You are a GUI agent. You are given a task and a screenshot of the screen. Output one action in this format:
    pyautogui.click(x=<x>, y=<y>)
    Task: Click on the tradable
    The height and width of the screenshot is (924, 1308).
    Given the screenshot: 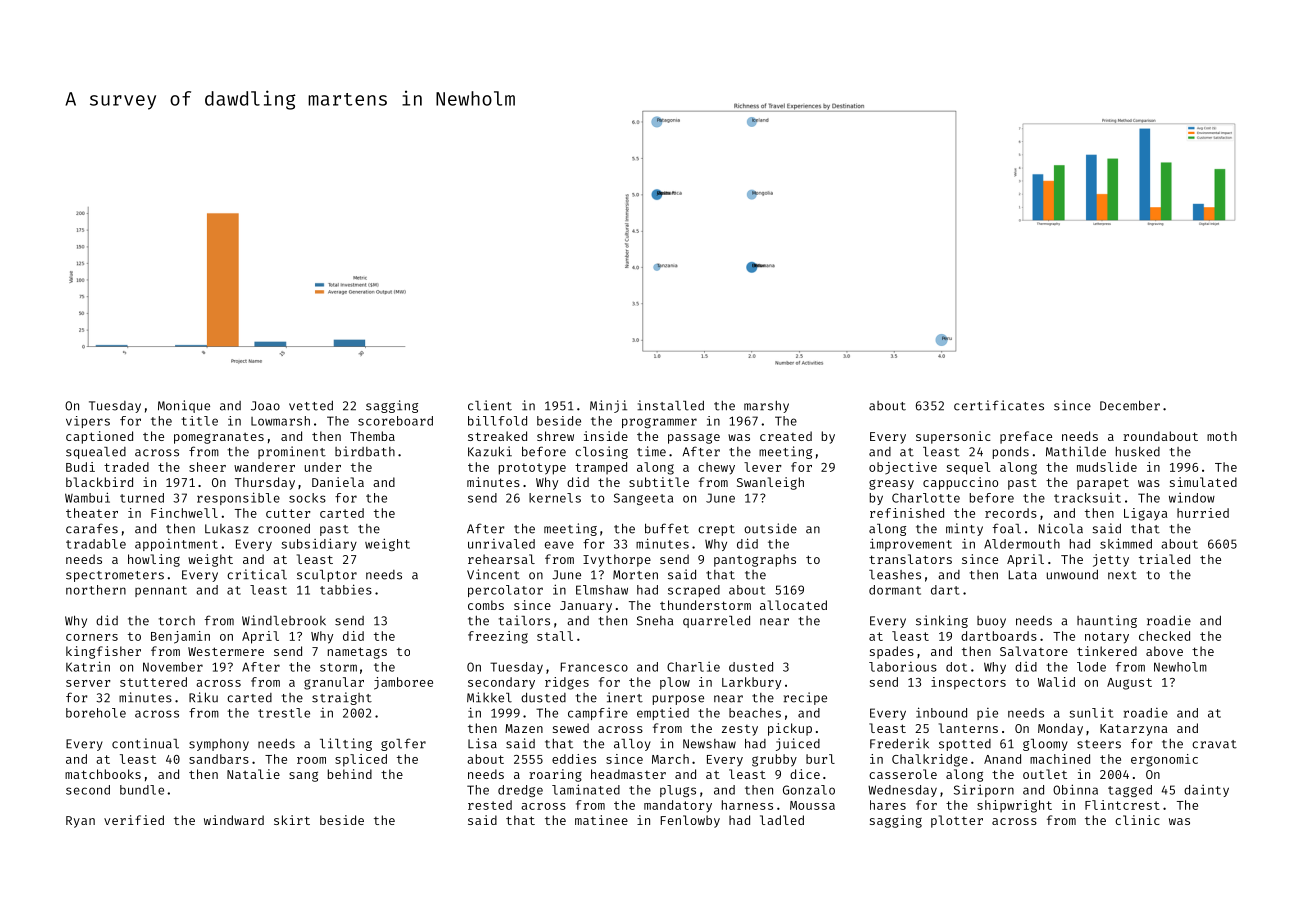 What is the action you would take?
    pyautogui.click(x=96, y=544)
